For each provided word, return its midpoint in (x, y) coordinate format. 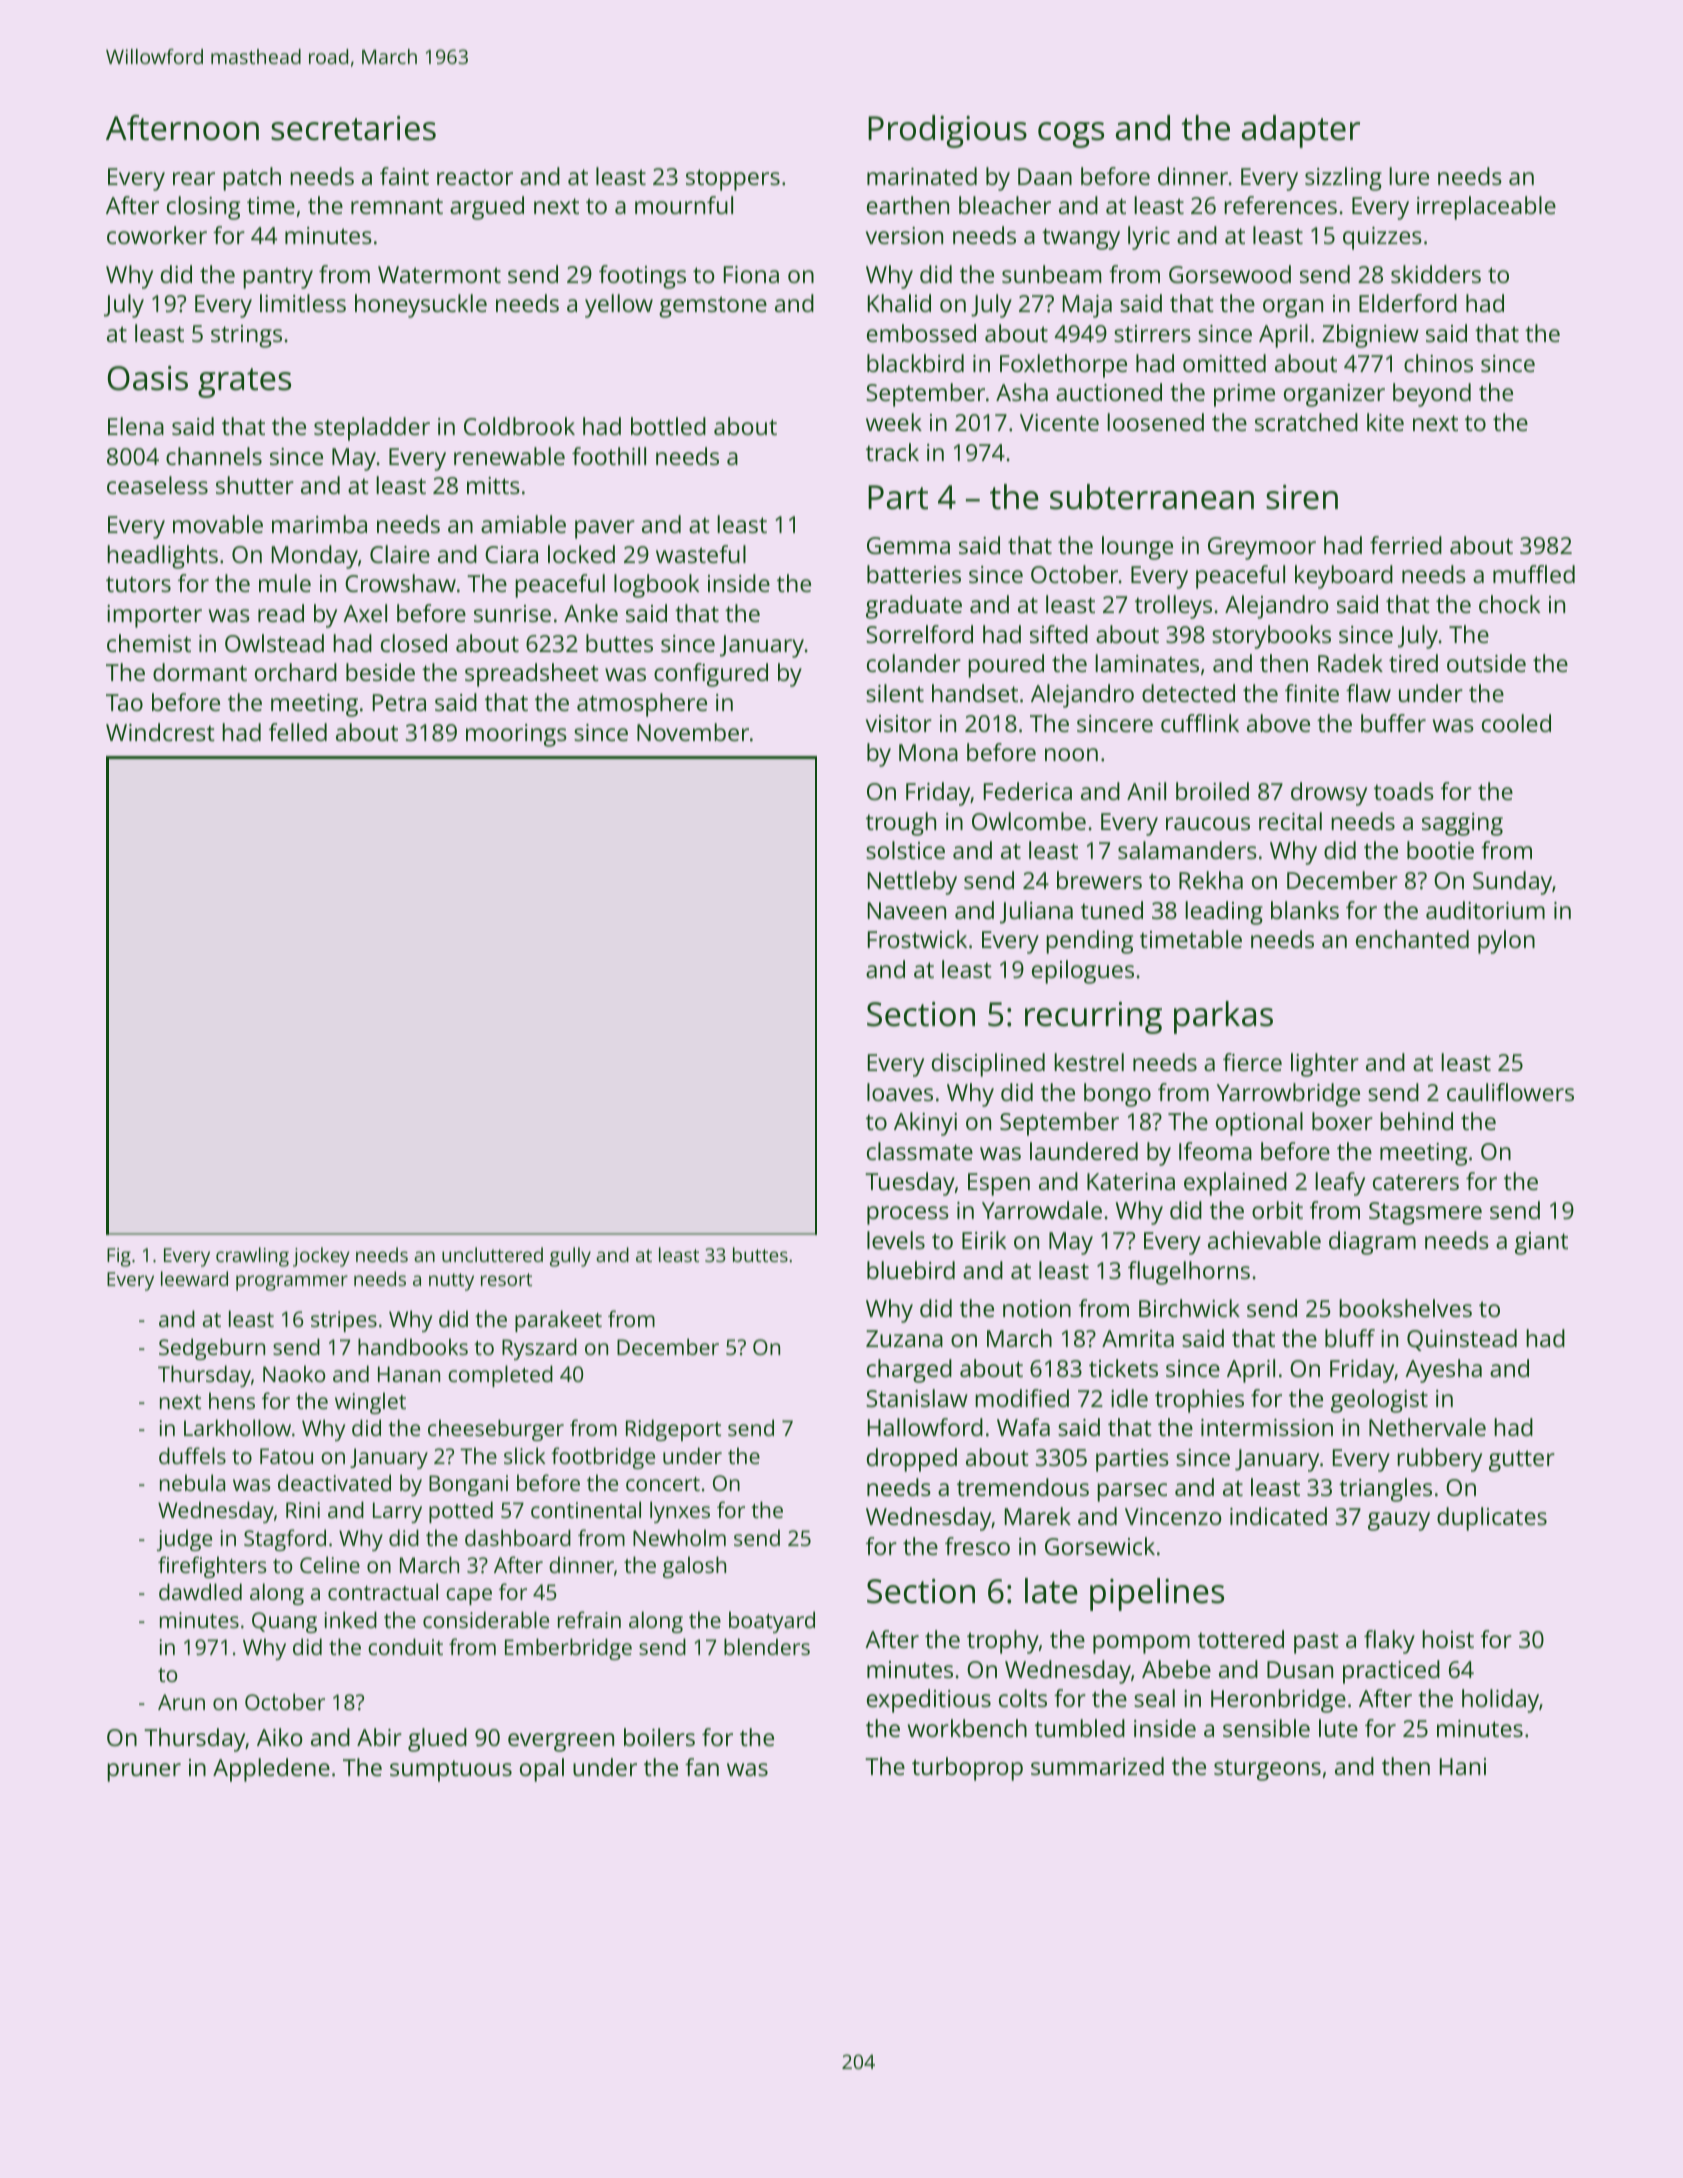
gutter (1522, 1461)
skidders (1436, 274)
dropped (912, 1460)
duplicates (1492, 1519)
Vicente (1059, 422)
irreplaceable (1486, 208)
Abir (379, 1737)
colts (1023, 1698)
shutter (255, 485)
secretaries (353, 128)
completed (500, 1376)
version (904, 235)
